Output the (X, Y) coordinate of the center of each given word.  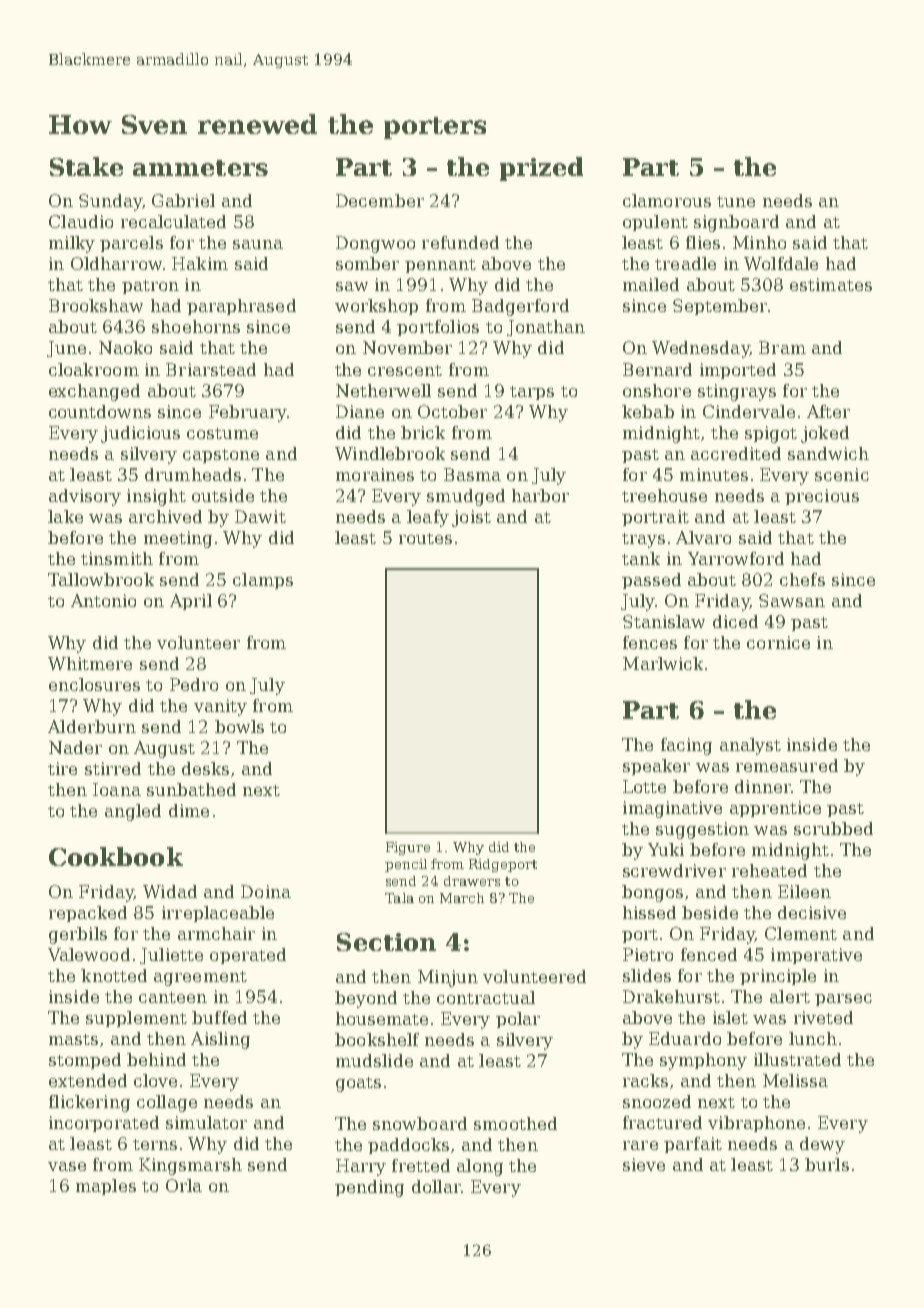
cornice (778, 642)
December (380, 200)
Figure (408, 848)
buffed (219, 1017)
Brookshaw (96, 305)
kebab (648, 411)
